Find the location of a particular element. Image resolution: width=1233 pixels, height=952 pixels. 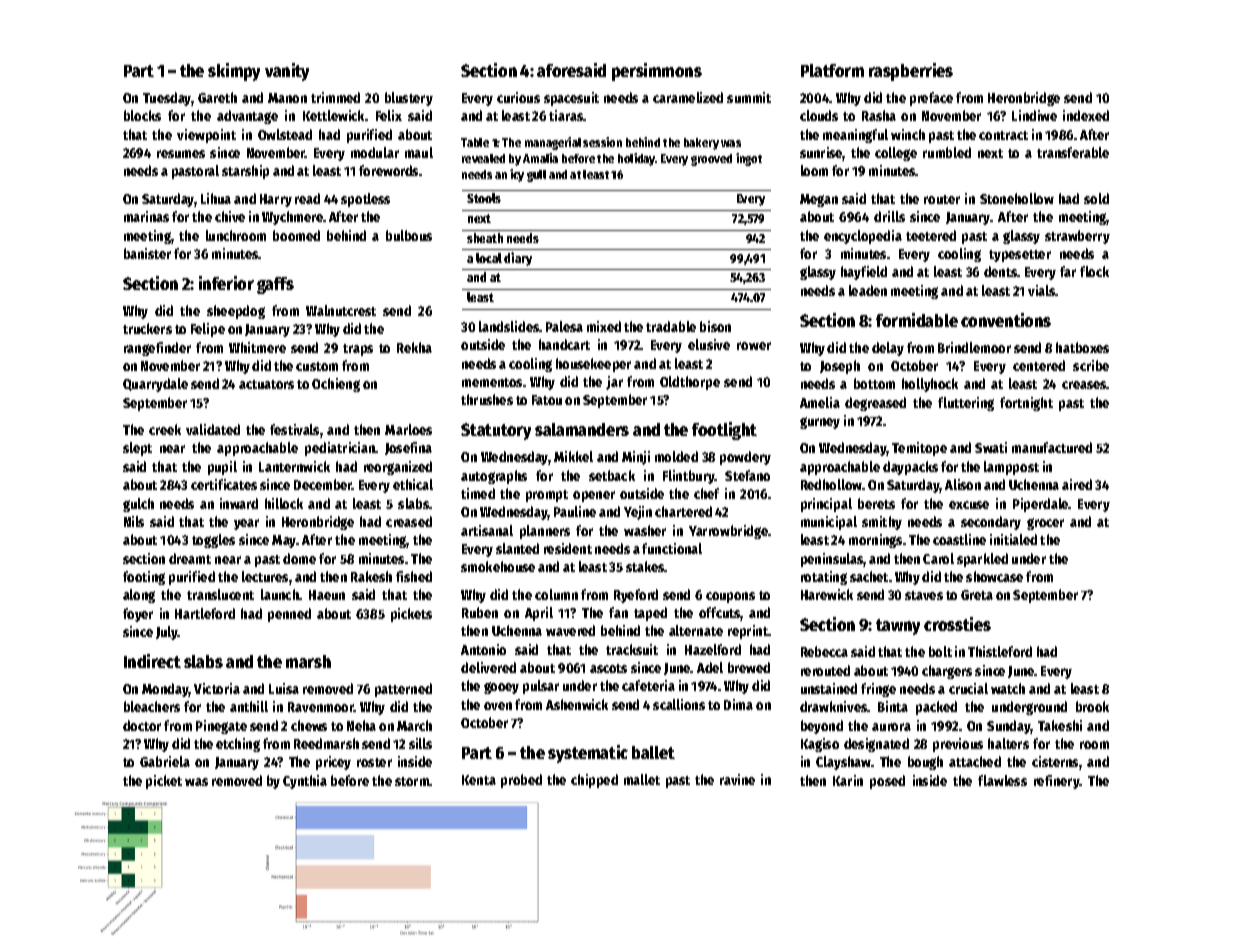

translucent is located at coordinates (220, 594).
